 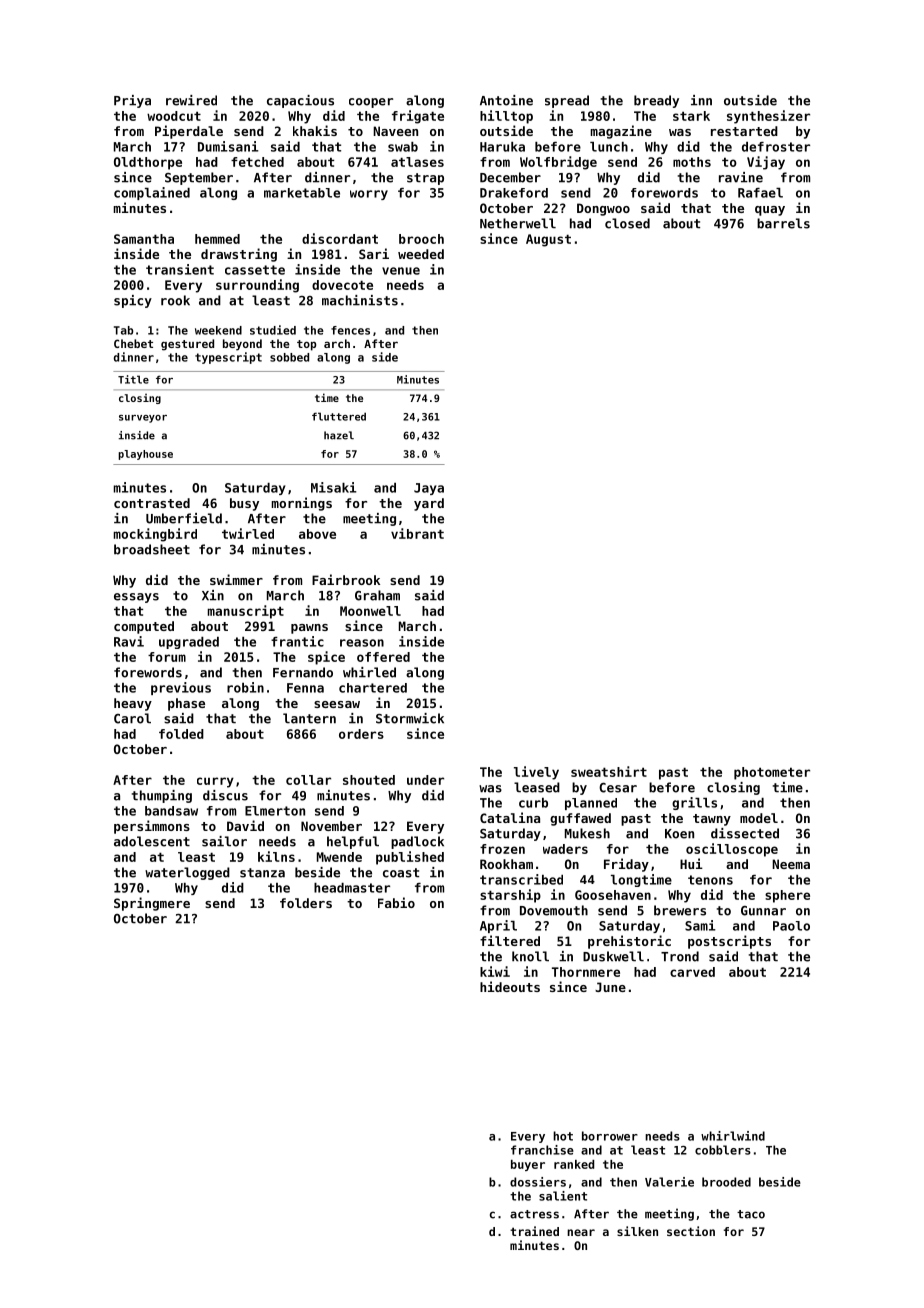 I want to click on cooper, so click(x=371, y=103).
